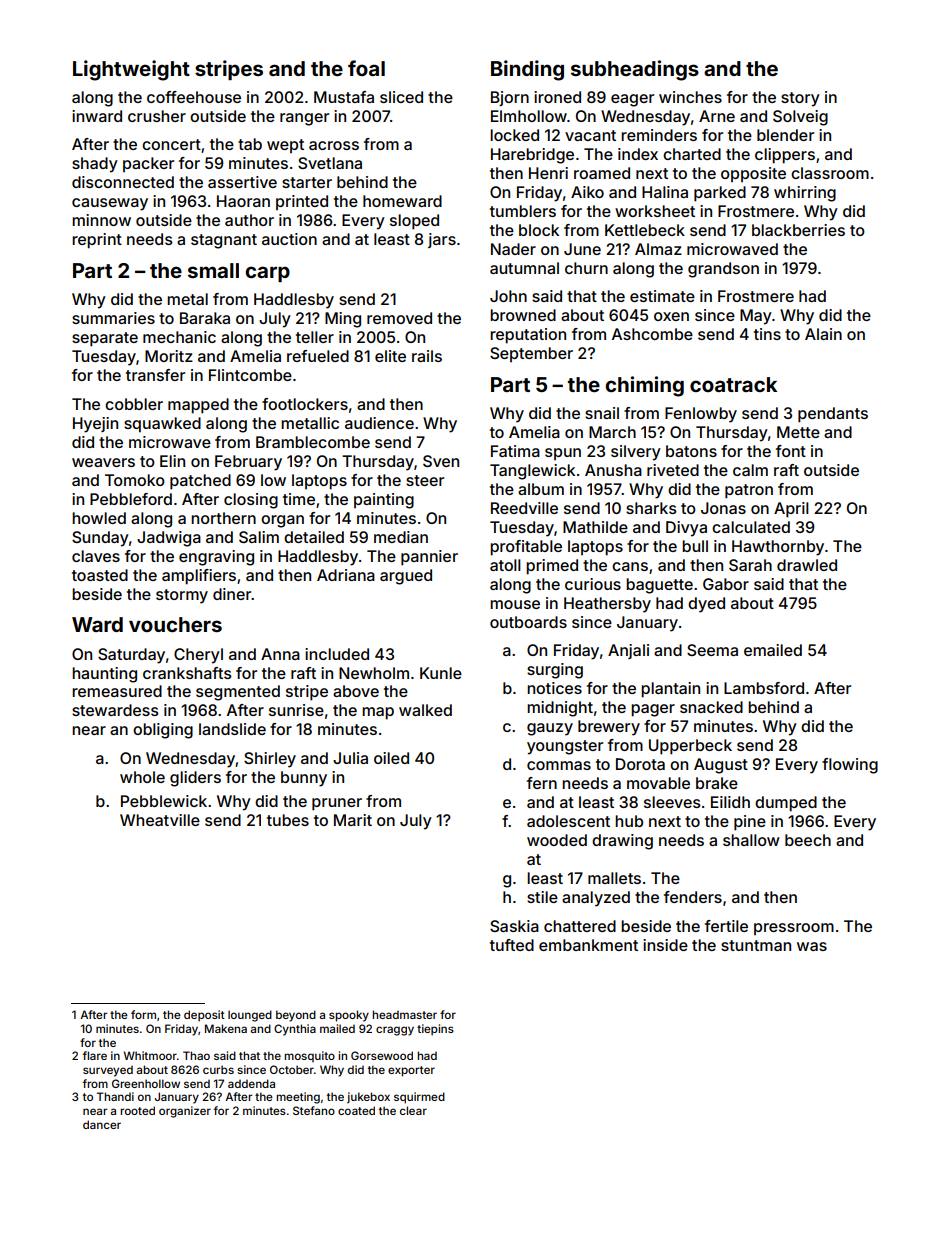 Image resolution: width=952 pixels, height=1233 pixels. What do you see at coordinates (169, 356) in the screenshot?
I see `Moritz` at bounding box center [169, 356].
